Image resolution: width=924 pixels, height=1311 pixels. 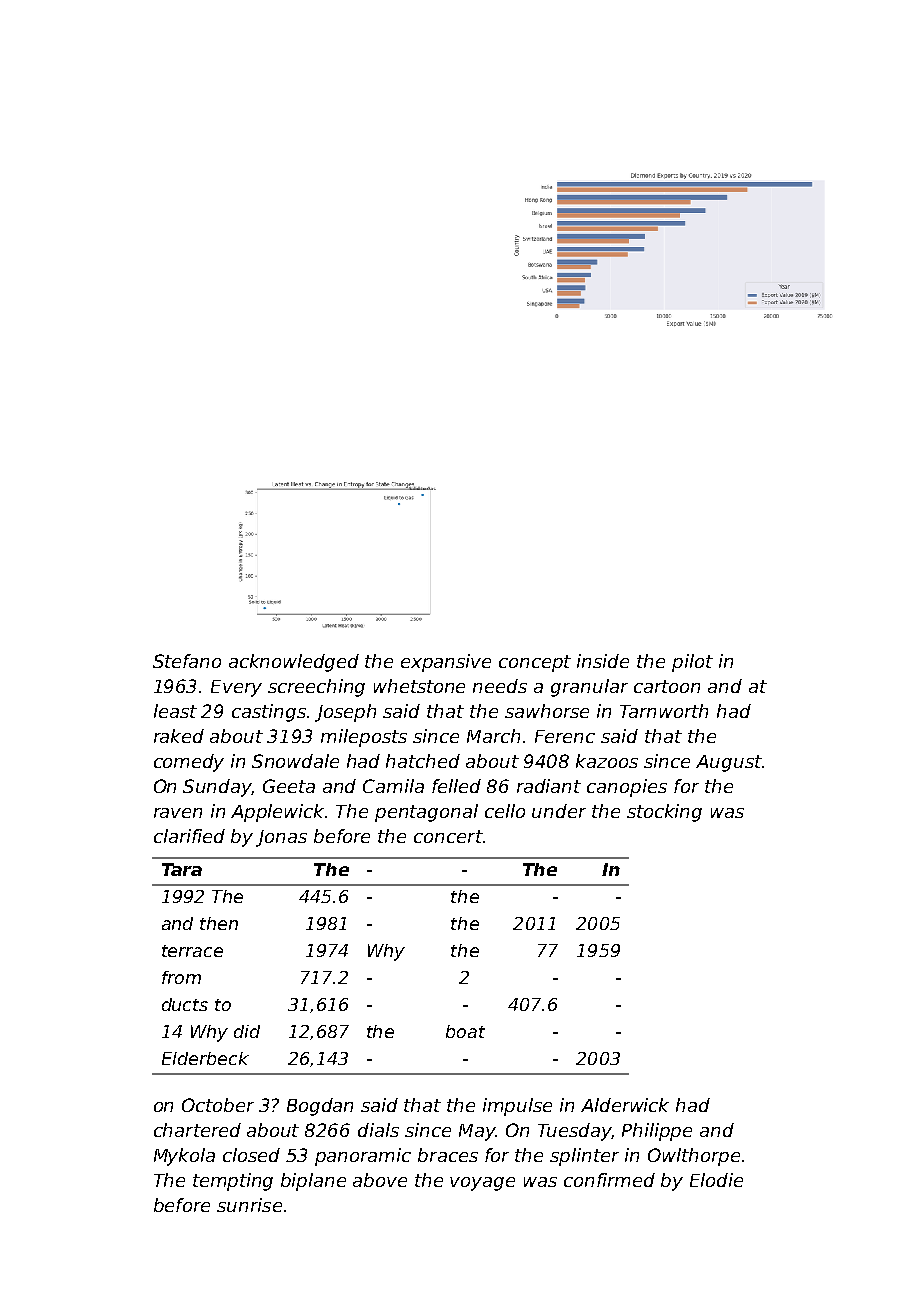 I want to click on hatched, so click(x=423, y=761).
